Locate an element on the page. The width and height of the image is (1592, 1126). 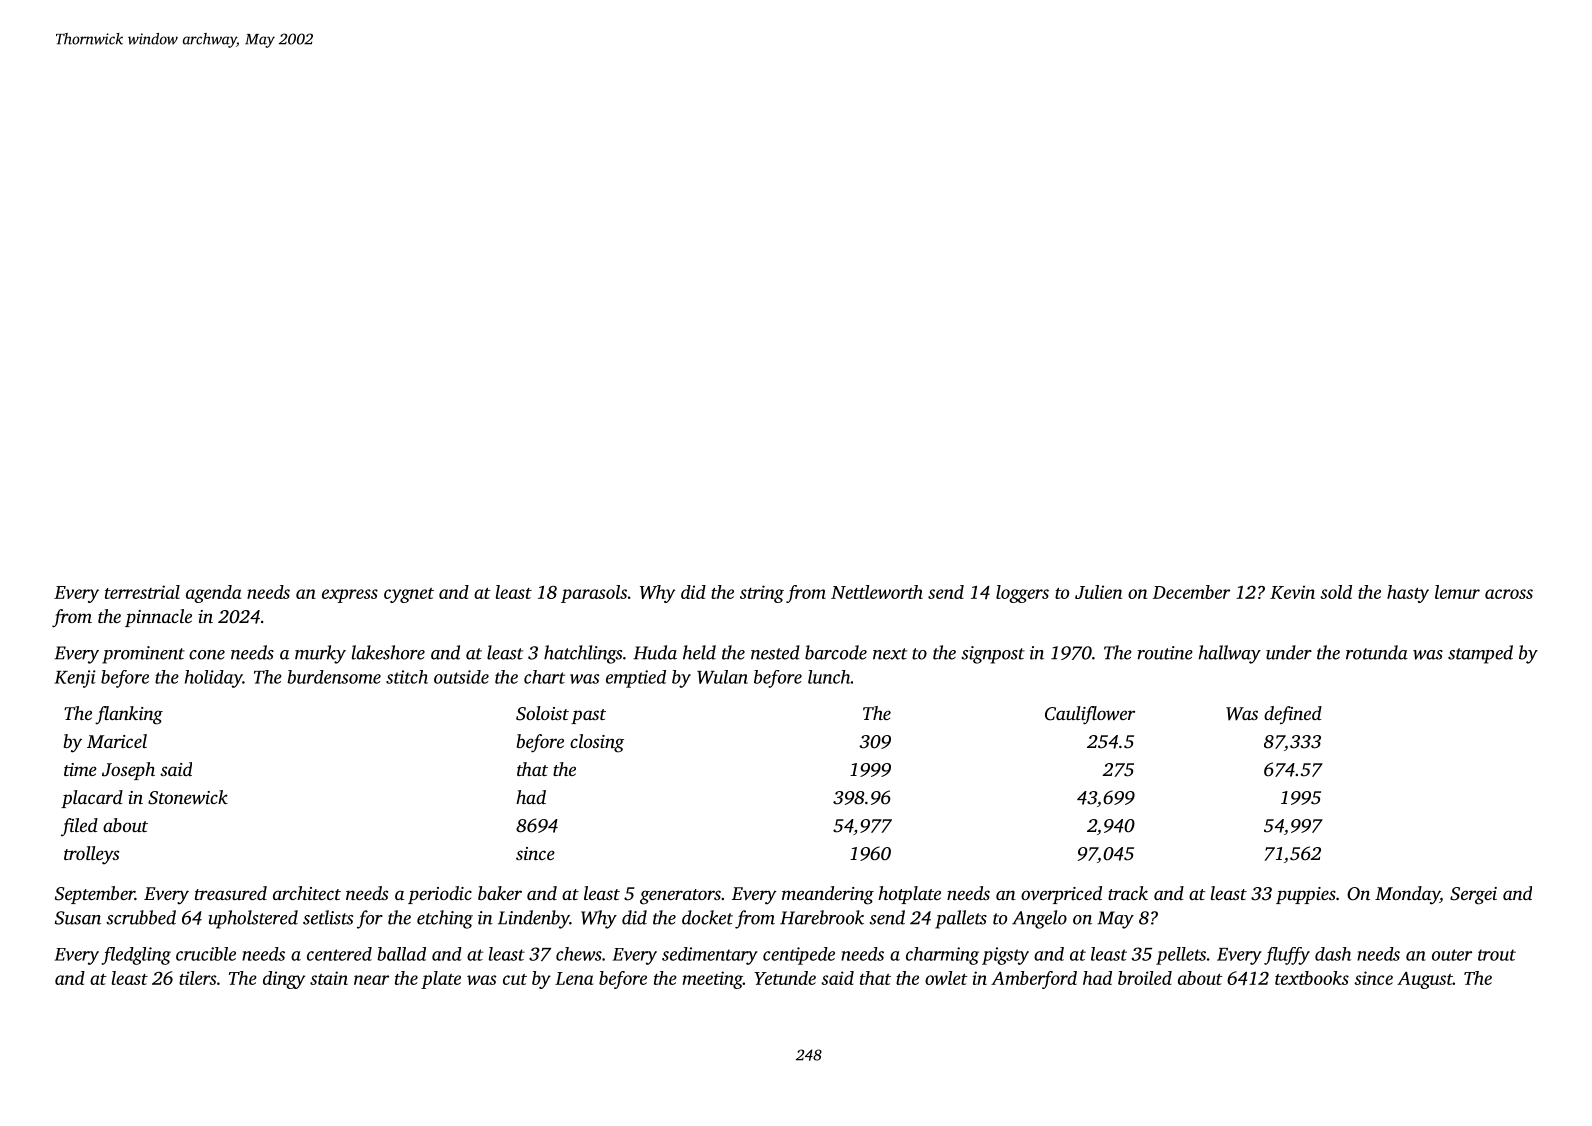
Cauliflower is located at coordinates (1090, 715).
